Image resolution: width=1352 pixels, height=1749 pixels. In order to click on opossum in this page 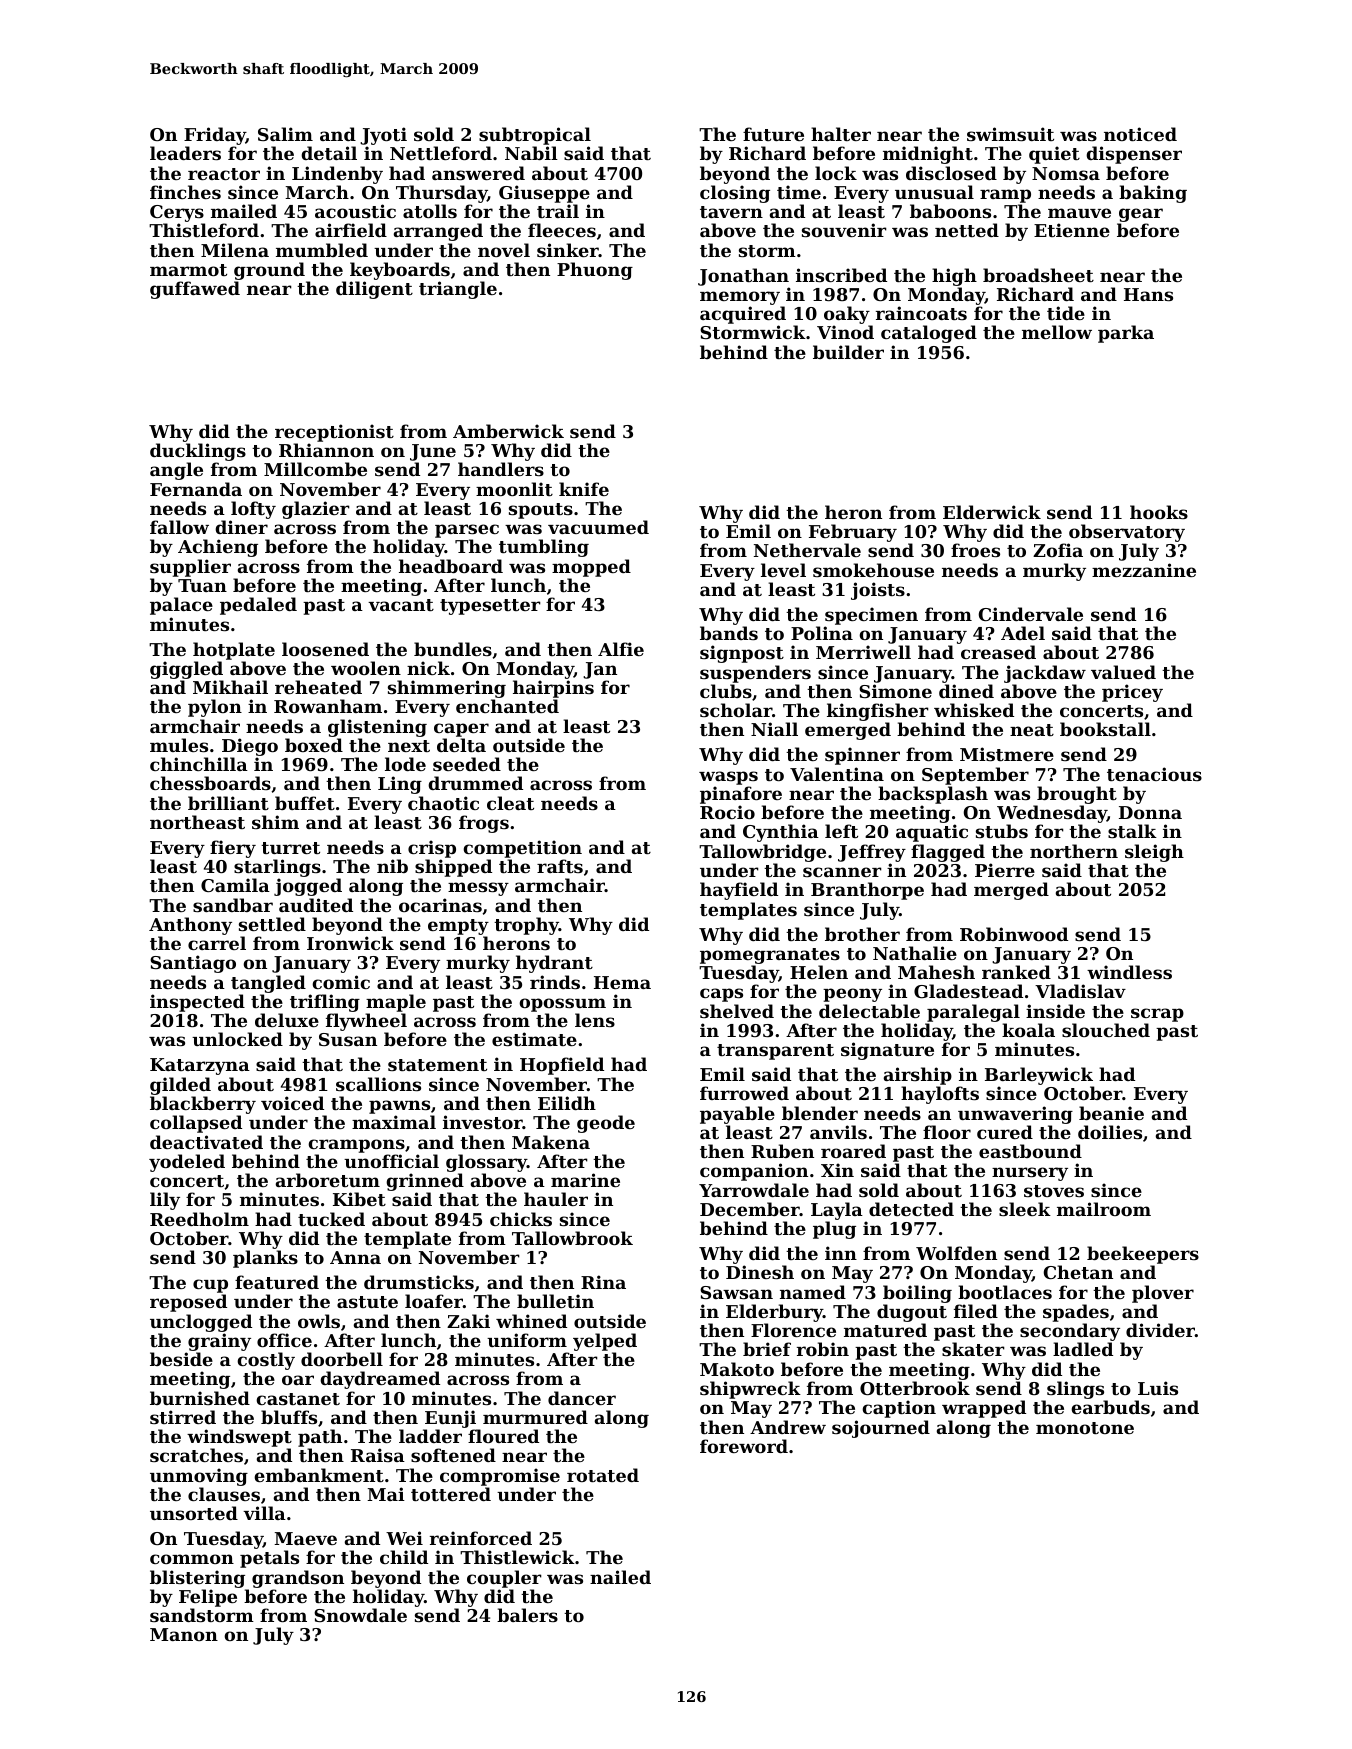, I will do `click(562, 1005)`.
